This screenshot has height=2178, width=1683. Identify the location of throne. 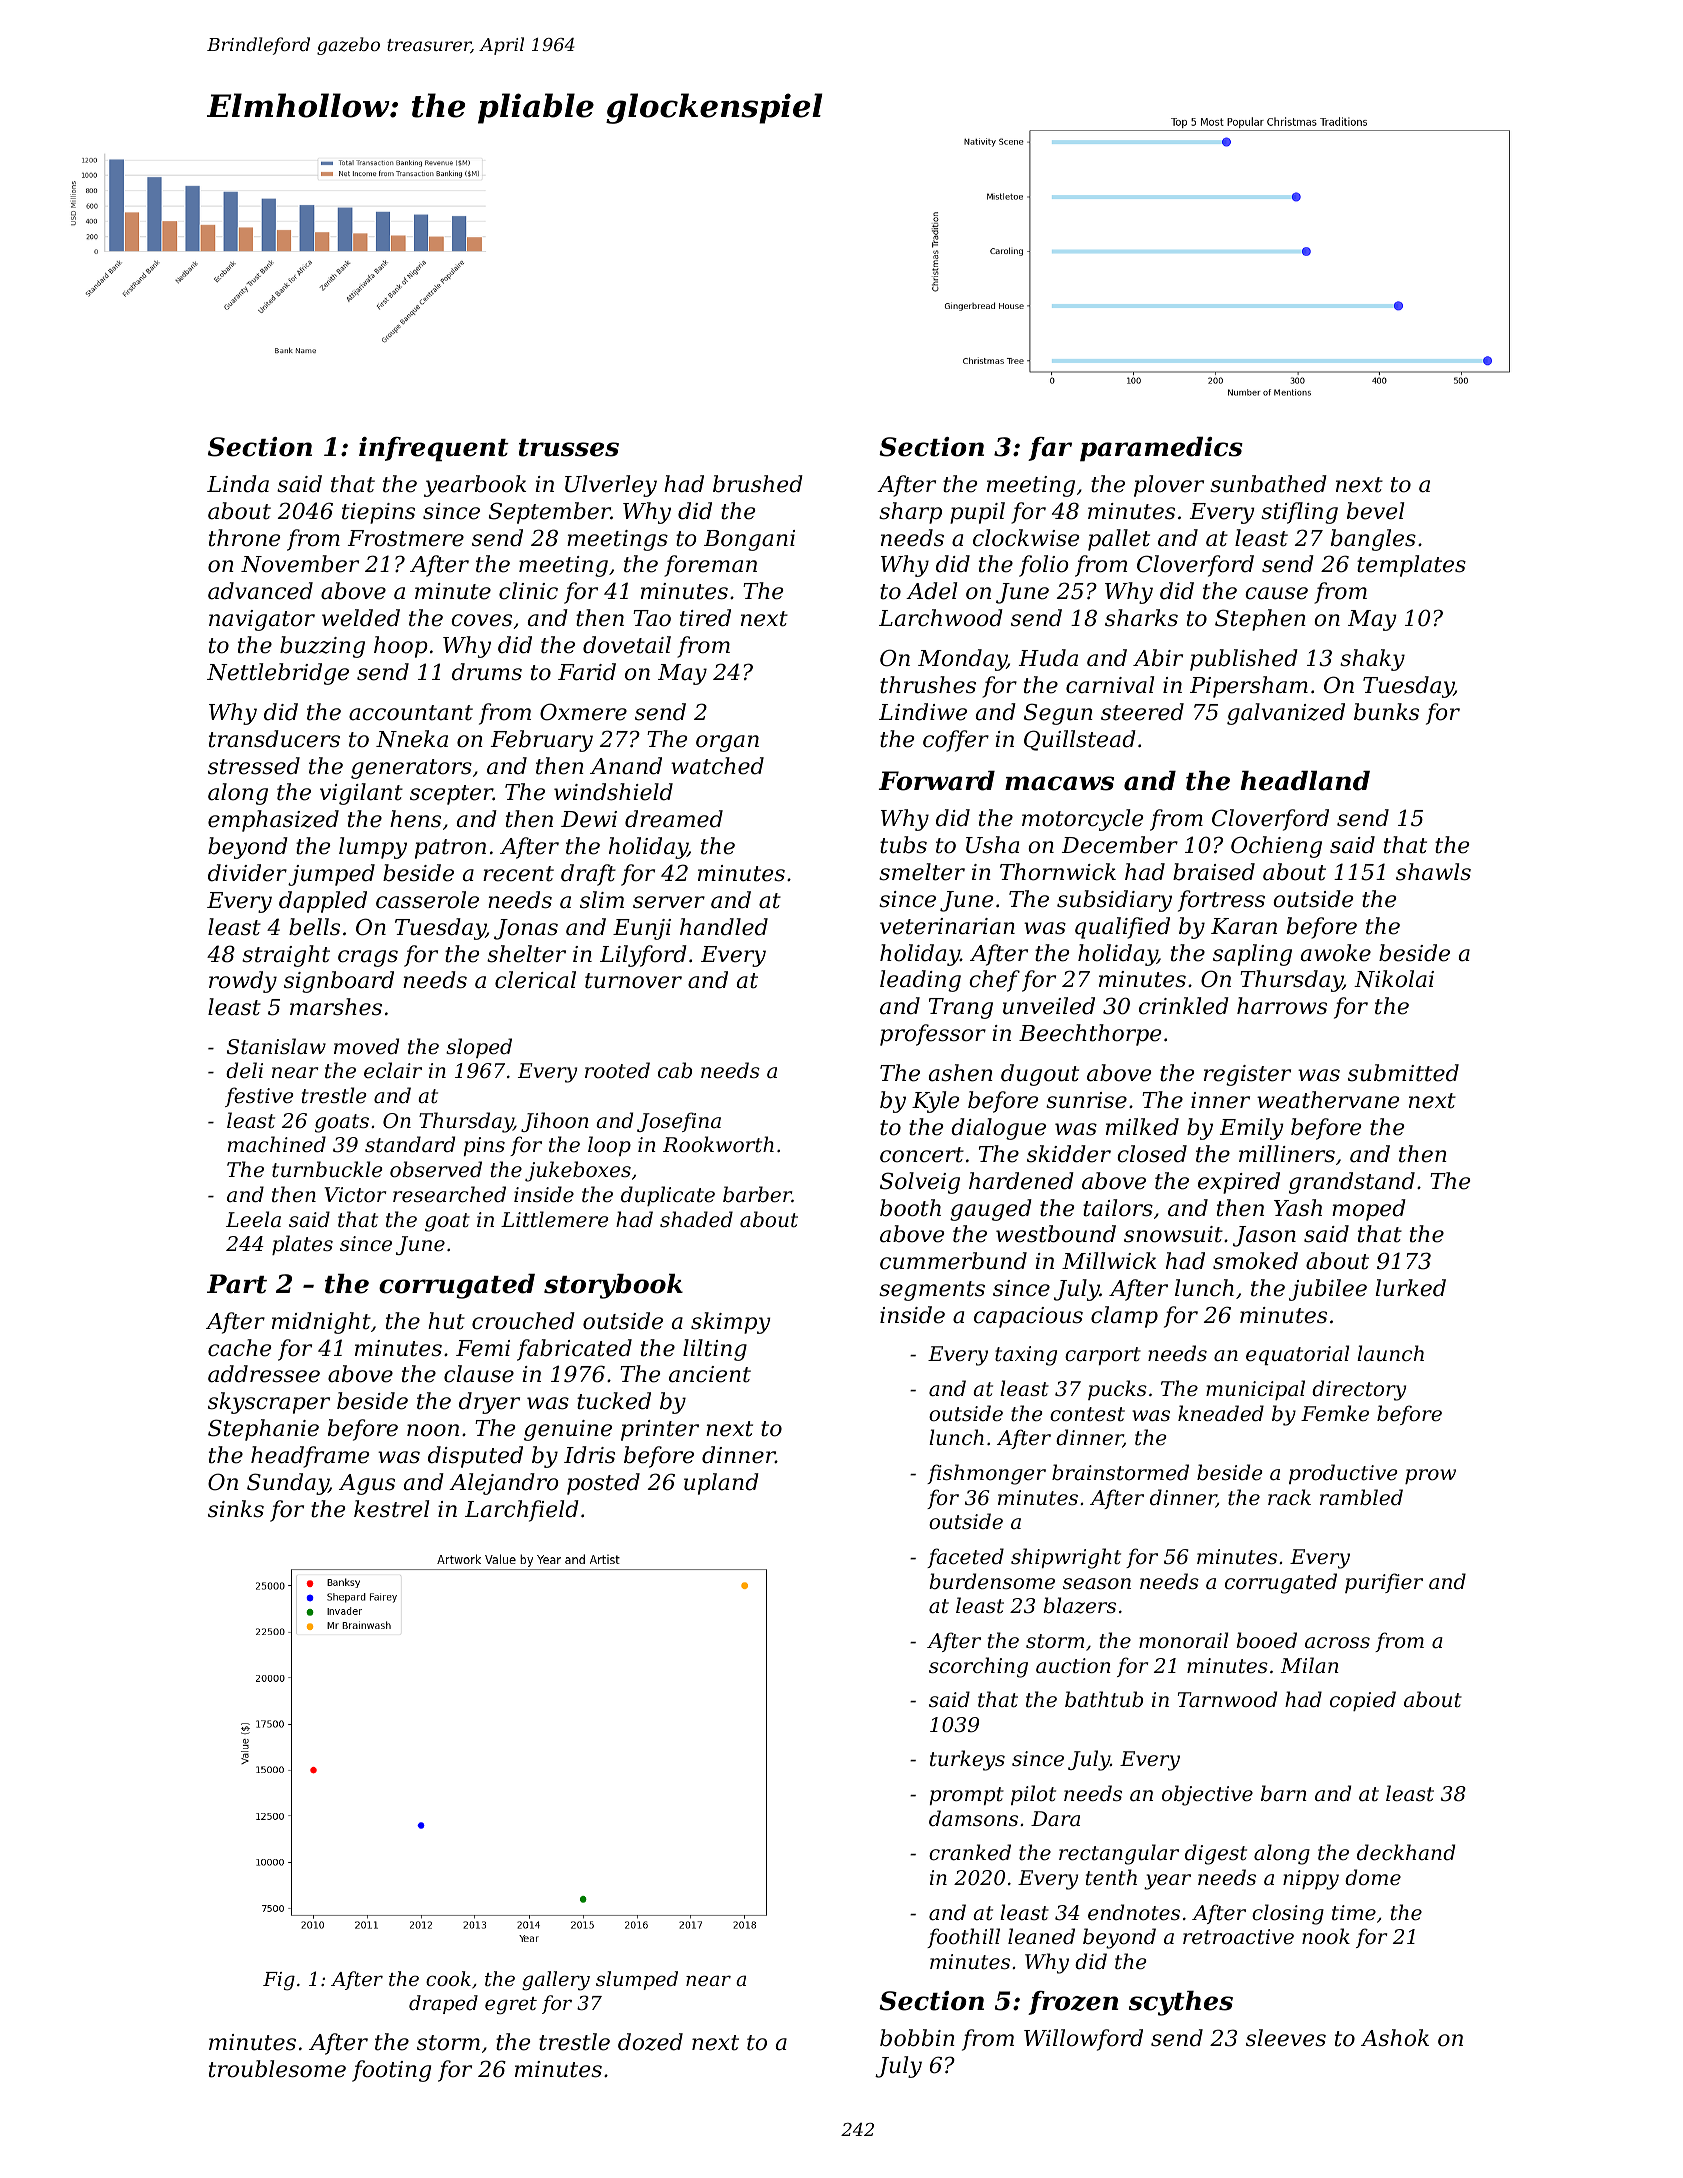
(244, 538).
